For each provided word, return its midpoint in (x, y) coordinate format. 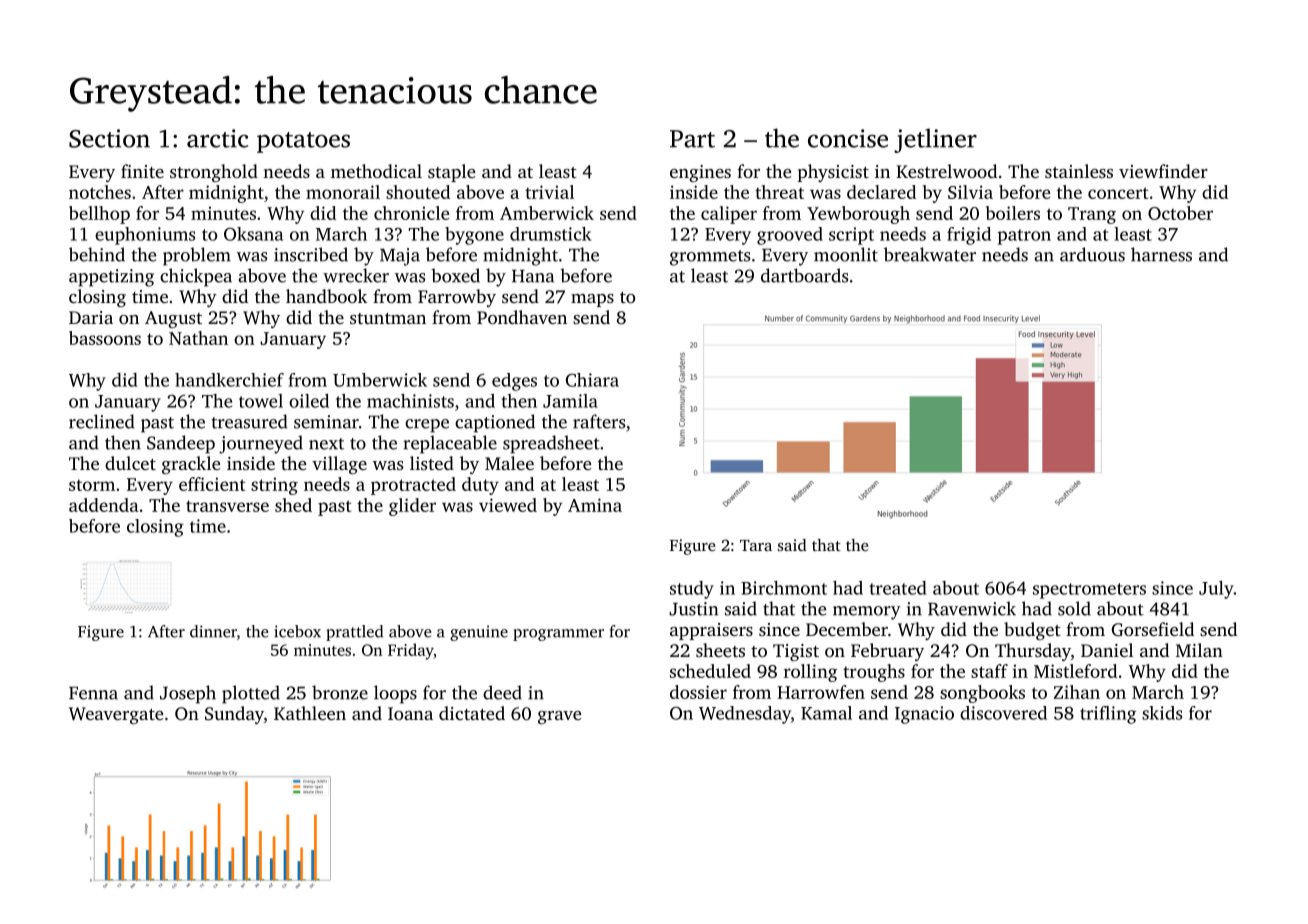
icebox (297, 631)
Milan (1199, 650)
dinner (213, 631)
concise (848, 138)
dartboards (804, 275)
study (692, 590)
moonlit (846, 254)
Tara (756, 545)
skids (1162, 713)
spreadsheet (551, 444)
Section (109, 138)
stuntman (388, 318)
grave (559, 717)
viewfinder (1163, 171)
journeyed (261, 444)
